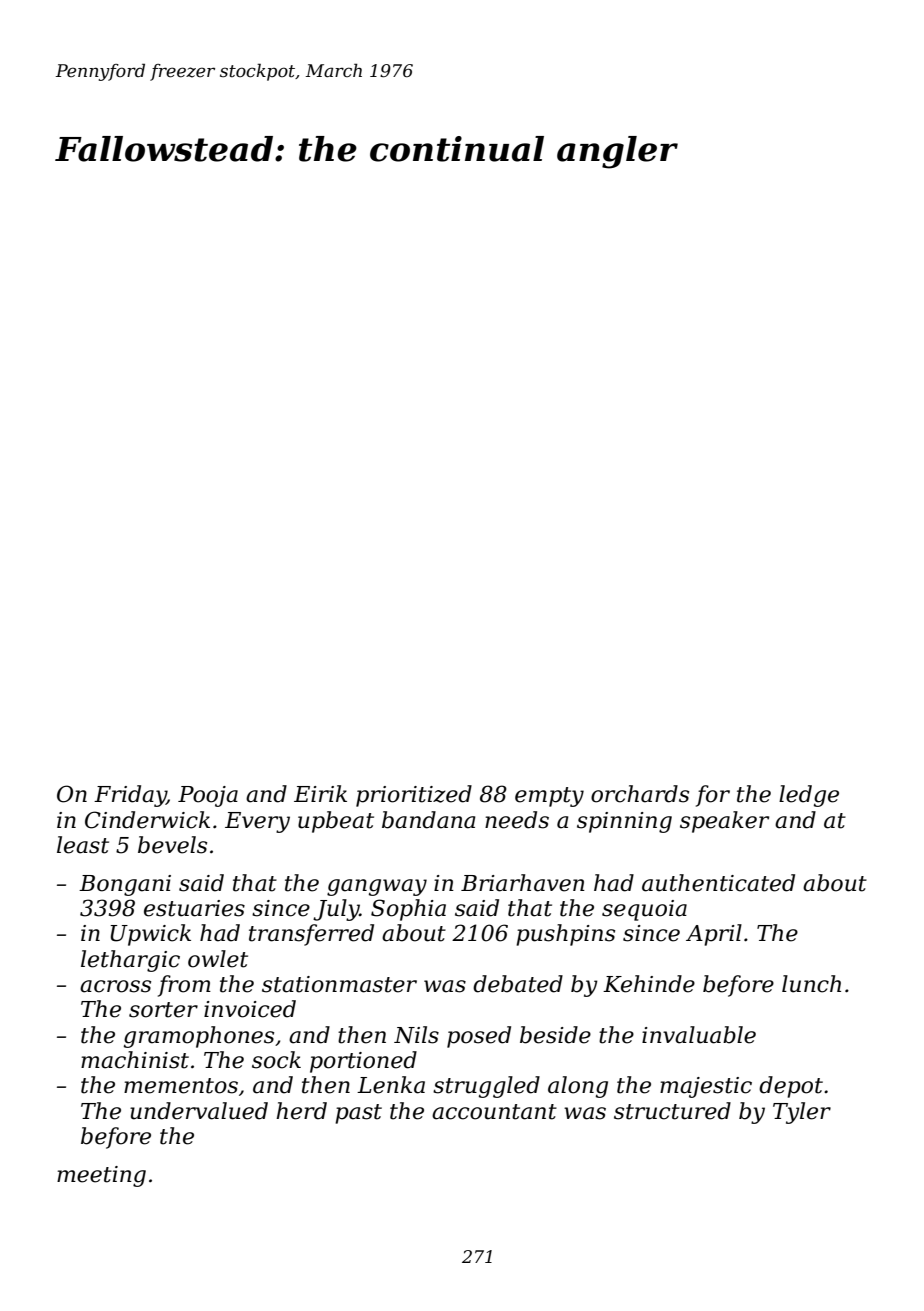  I want to click on Eirik, so click(320, 793).
